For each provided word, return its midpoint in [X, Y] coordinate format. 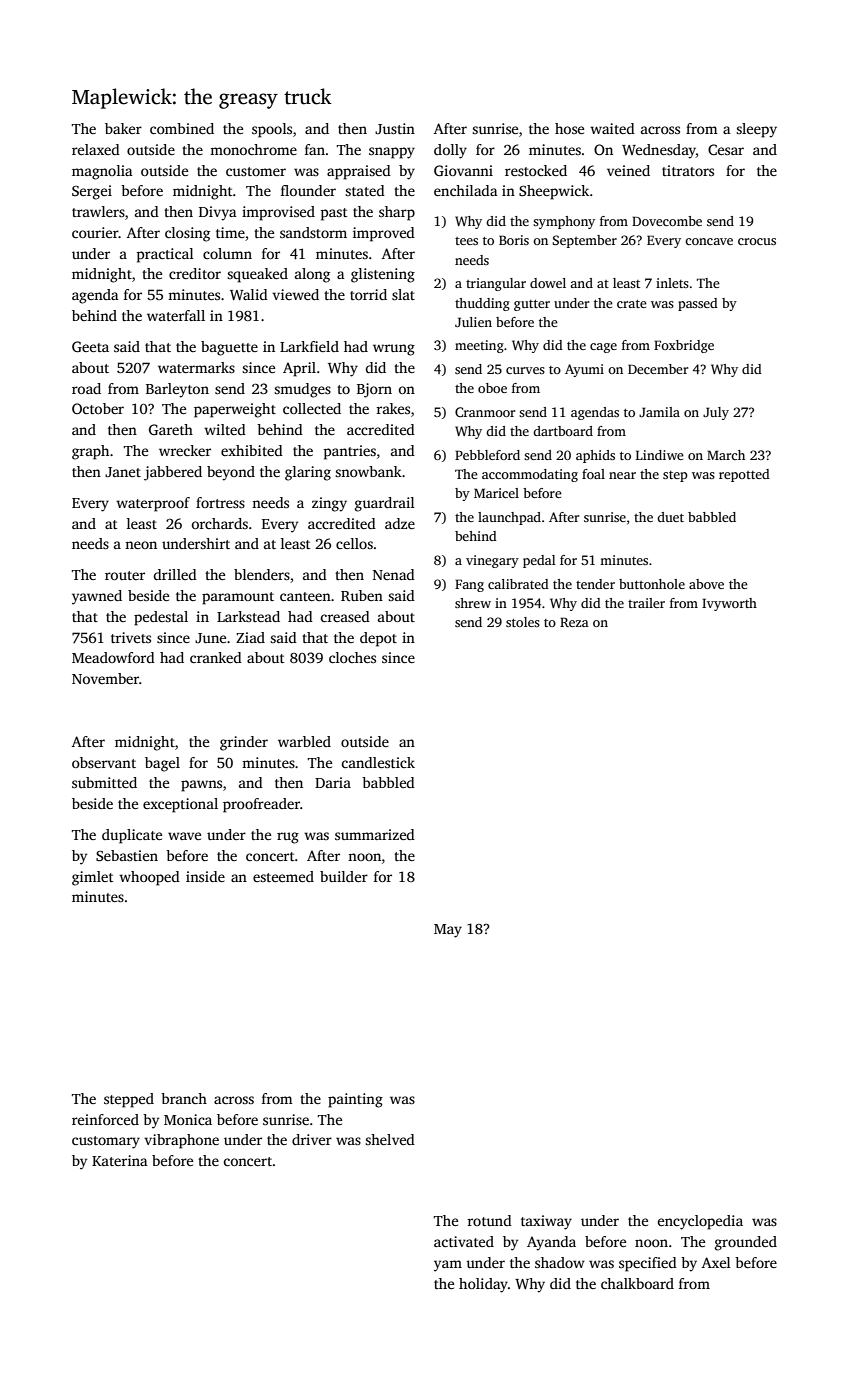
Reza [574, 622]
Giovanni [463, 170]
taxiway [546, 1222]
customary [106, 1142]
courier [95, 232]
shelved [390, 1139]
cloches [352, 657]
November [105, 678]
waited [612, 128]
